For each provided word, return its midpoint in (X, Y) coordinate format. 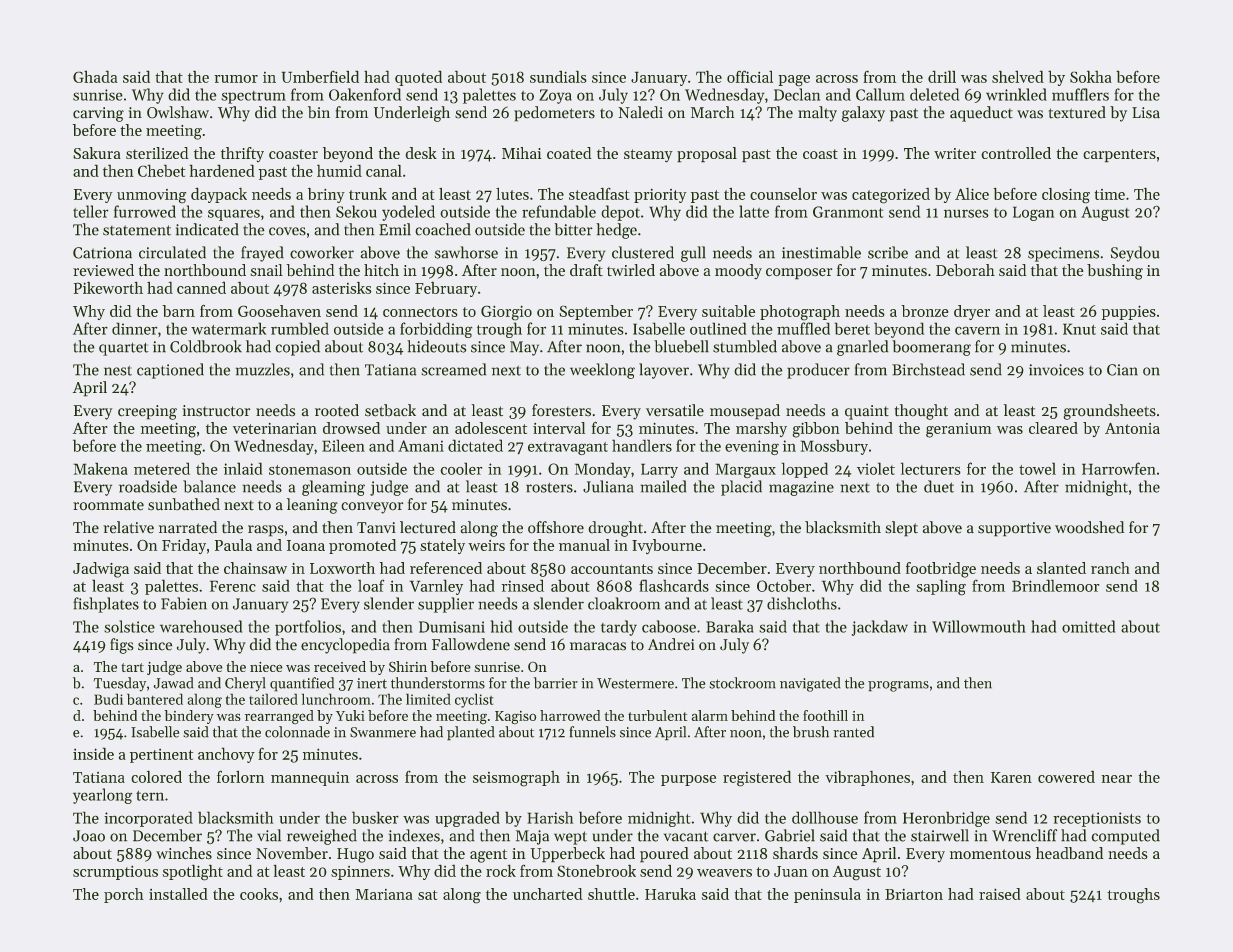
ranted (853, 732)
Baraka (730, 626)
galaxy (863, 114)
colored (156, 776)
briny (326, 195)
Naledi (640, 112)
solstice (129, 626)
